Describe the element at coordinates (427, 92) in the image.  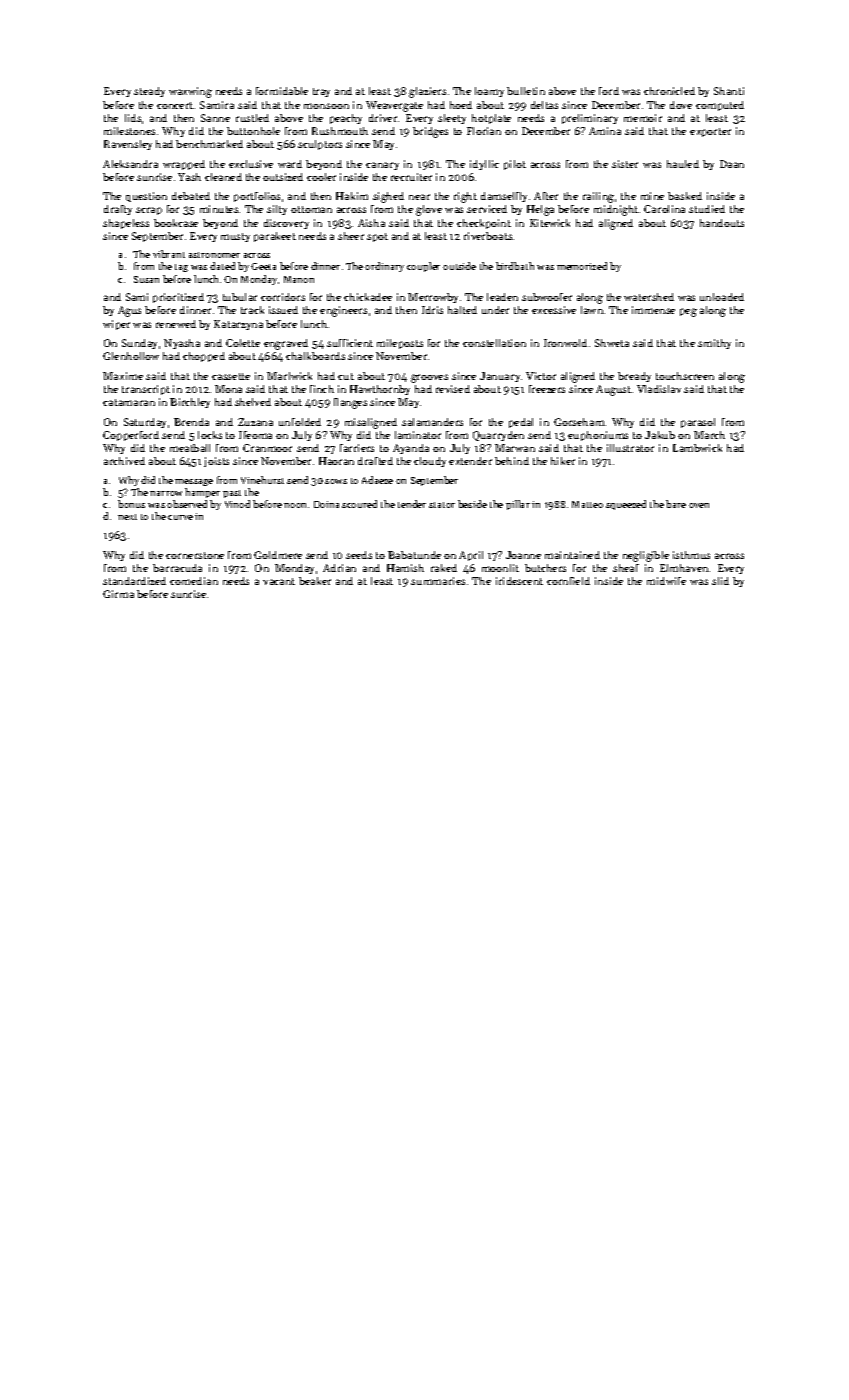
I see `glaziers` at that location.
